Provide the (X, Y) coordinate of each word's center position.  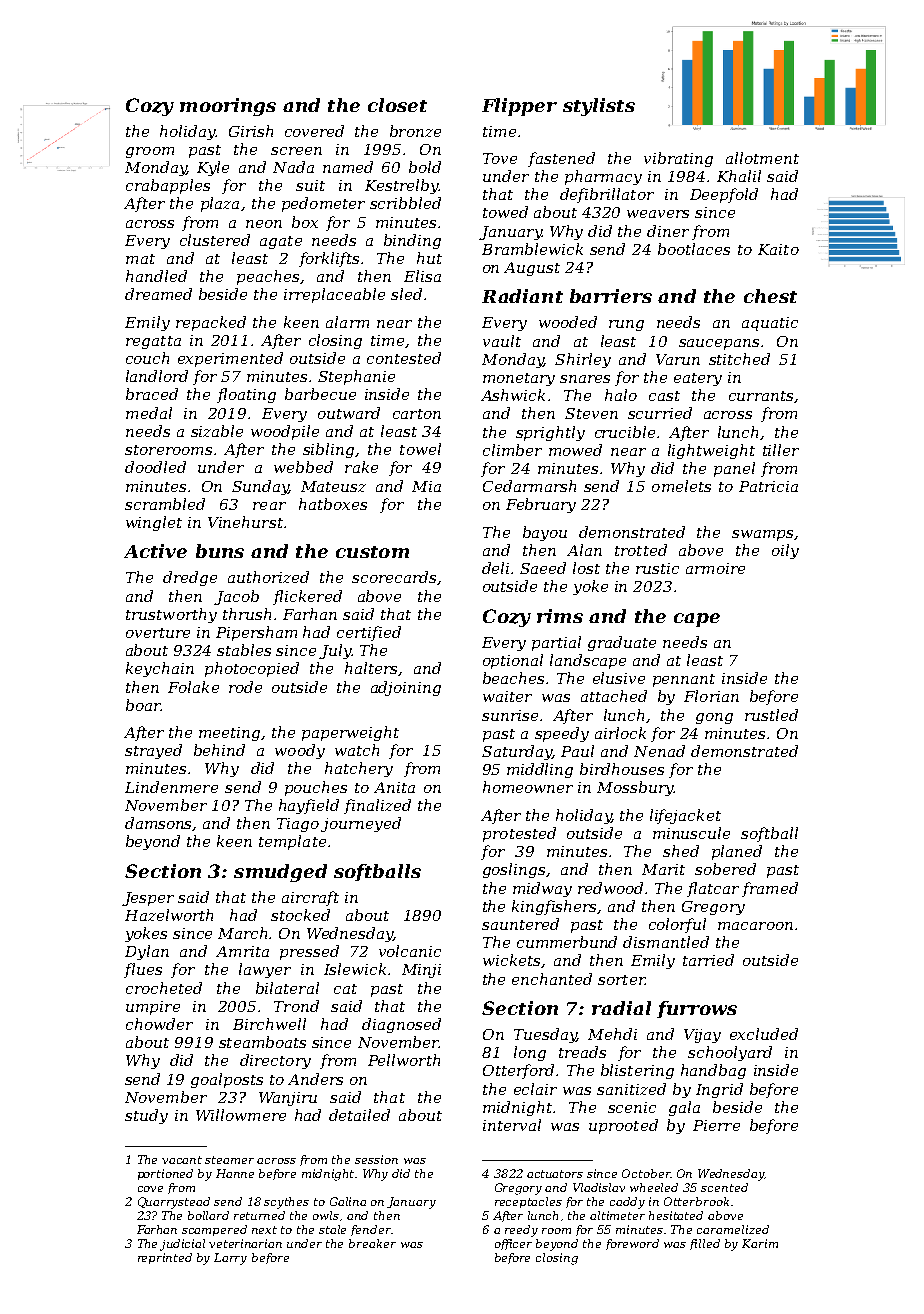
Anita (394, 787)
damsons (159, 824)
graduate (622, 643)
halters (371, 668)
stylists (599, 107)
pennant (684, 680)
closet (397, 105)
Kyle (213, 168)
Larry (230, 1259)
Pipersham (256, 633)
